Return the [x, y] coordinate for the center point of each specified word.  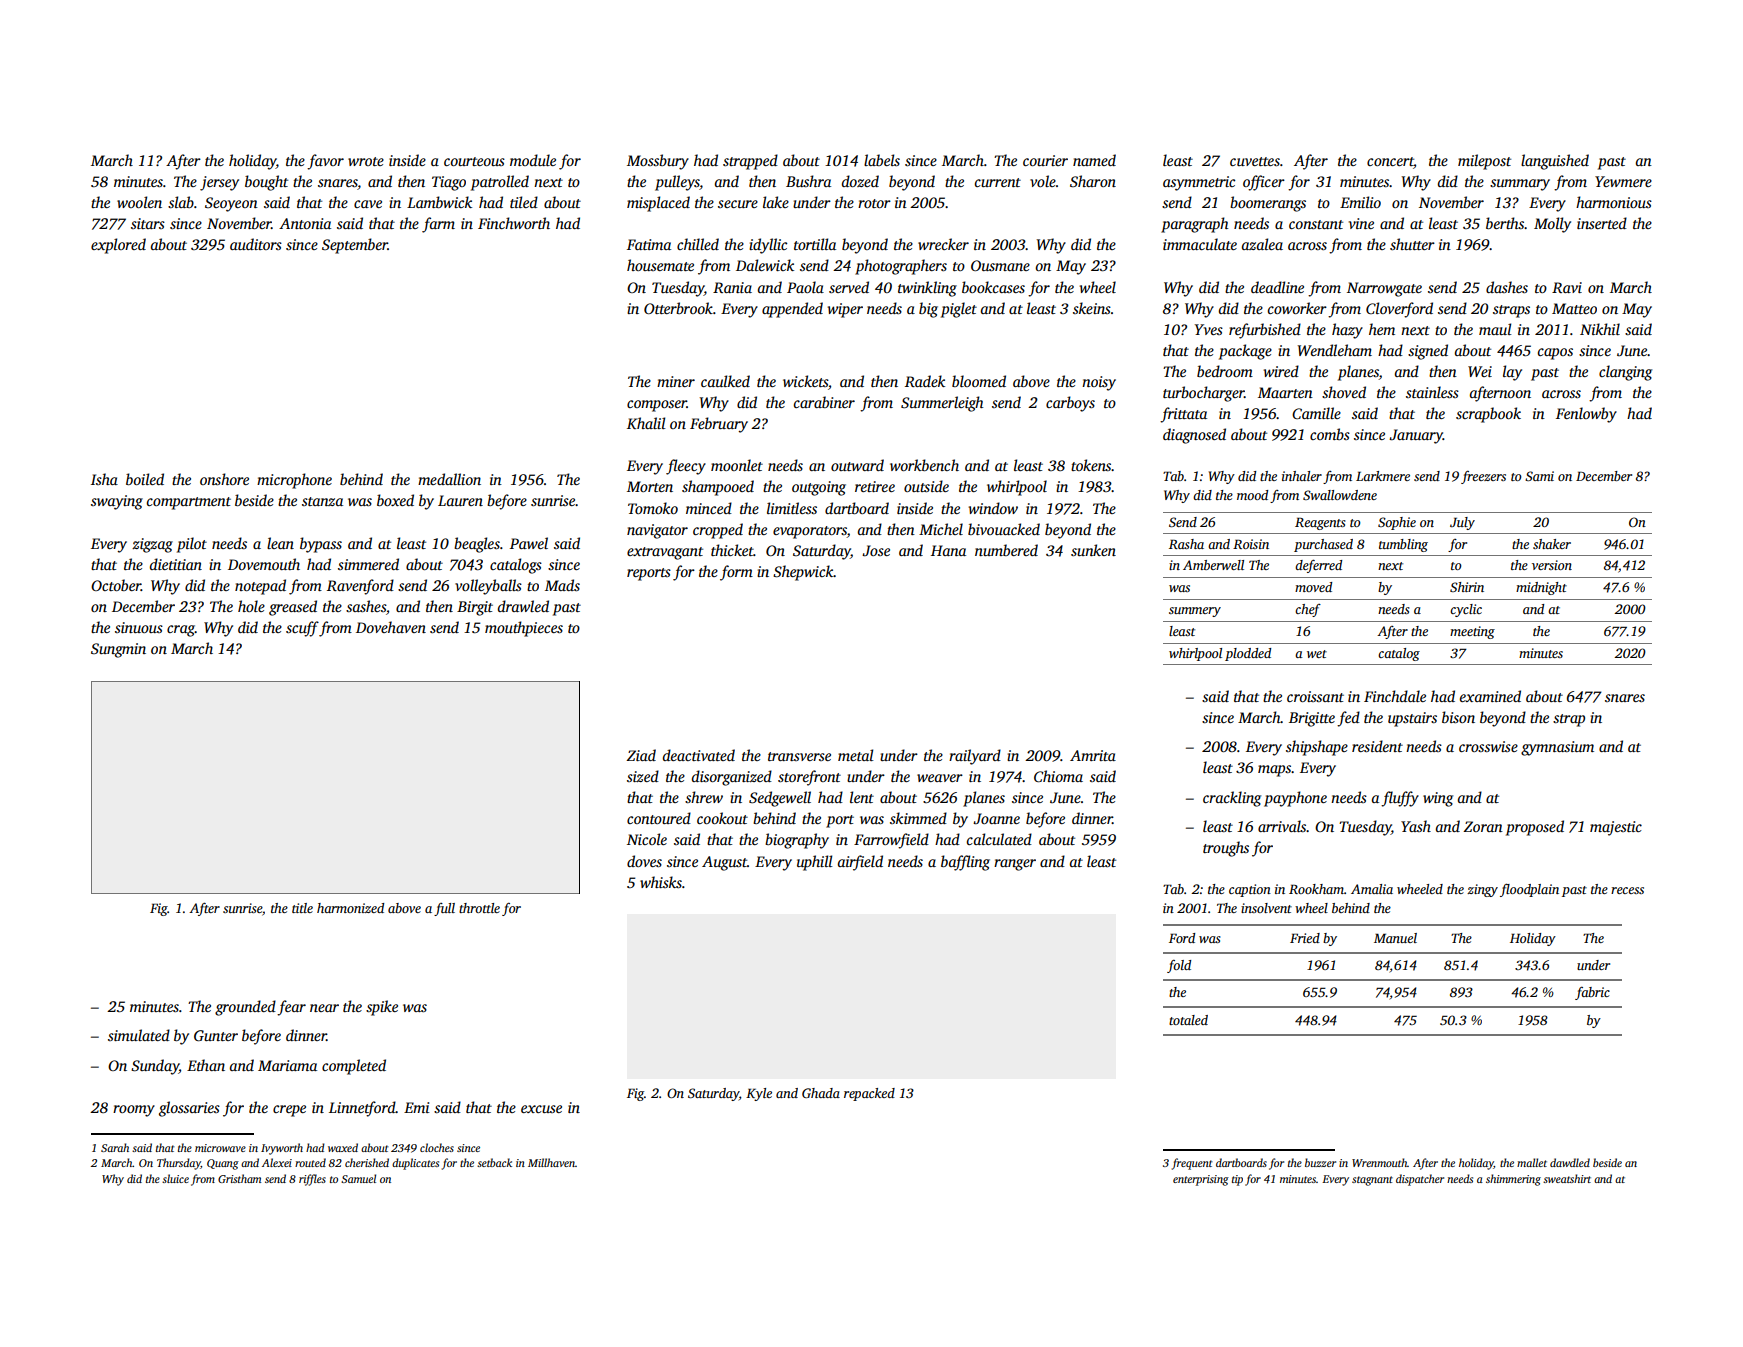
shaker [1552, 544]
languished [1555, 162]
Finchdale [1395, 696]
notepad [260, 587]
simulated [139, 1035]
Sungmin [118, 650]
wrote [366, 161]
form [736, 573]
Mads [562, 585]
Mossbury [658, 162]
